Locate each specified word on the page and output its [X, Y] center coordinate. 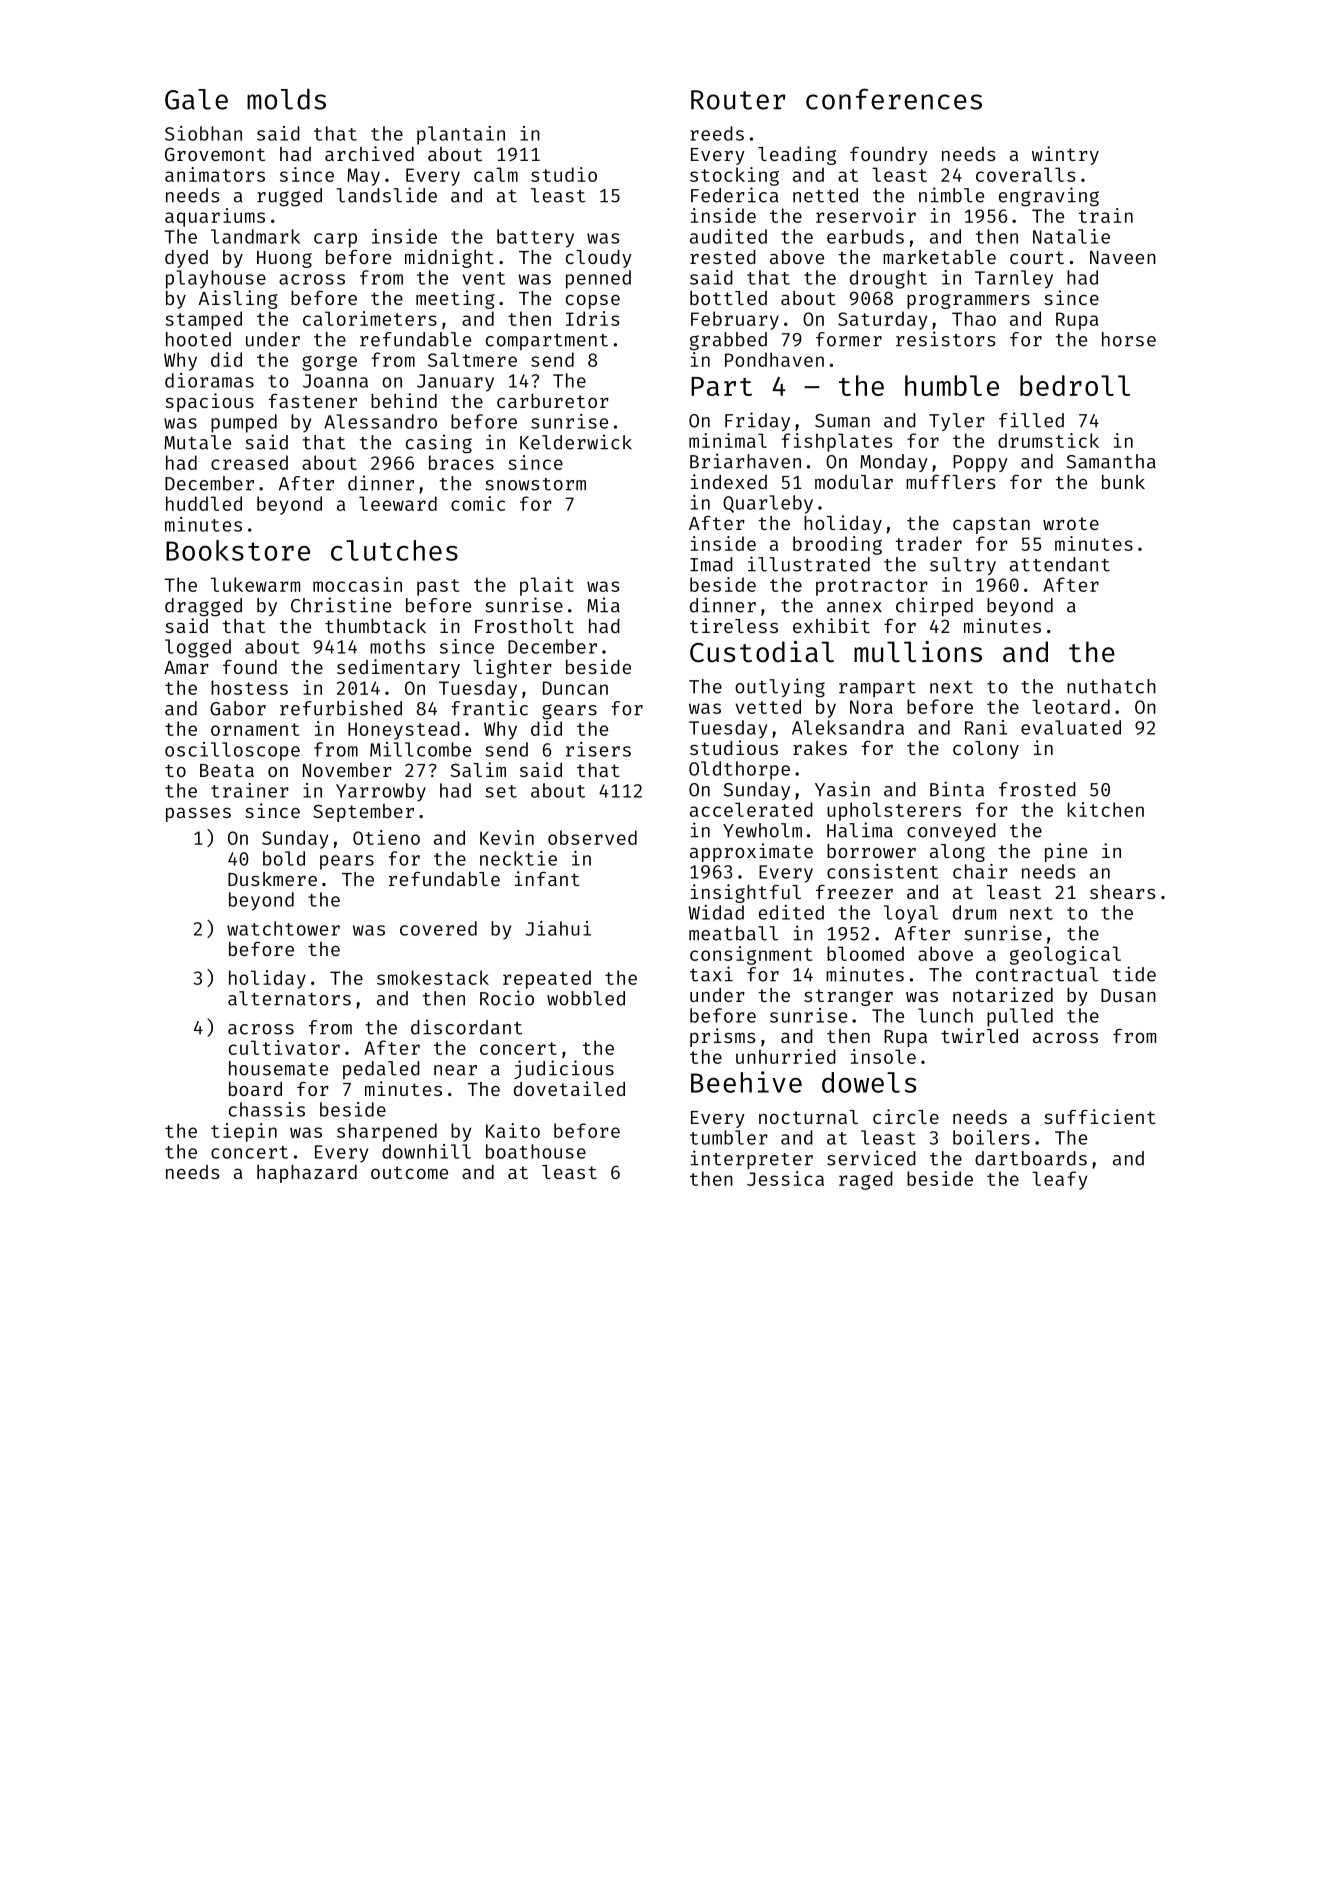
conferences [894, 99]
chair [980, 871]
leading [797, 155]
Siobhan [203, 133]
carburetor [553, 401]
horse [1129, 339]
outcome [409, 1172]
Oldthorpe [739, 770]
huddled [204, 503]
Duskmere [272, 879]
